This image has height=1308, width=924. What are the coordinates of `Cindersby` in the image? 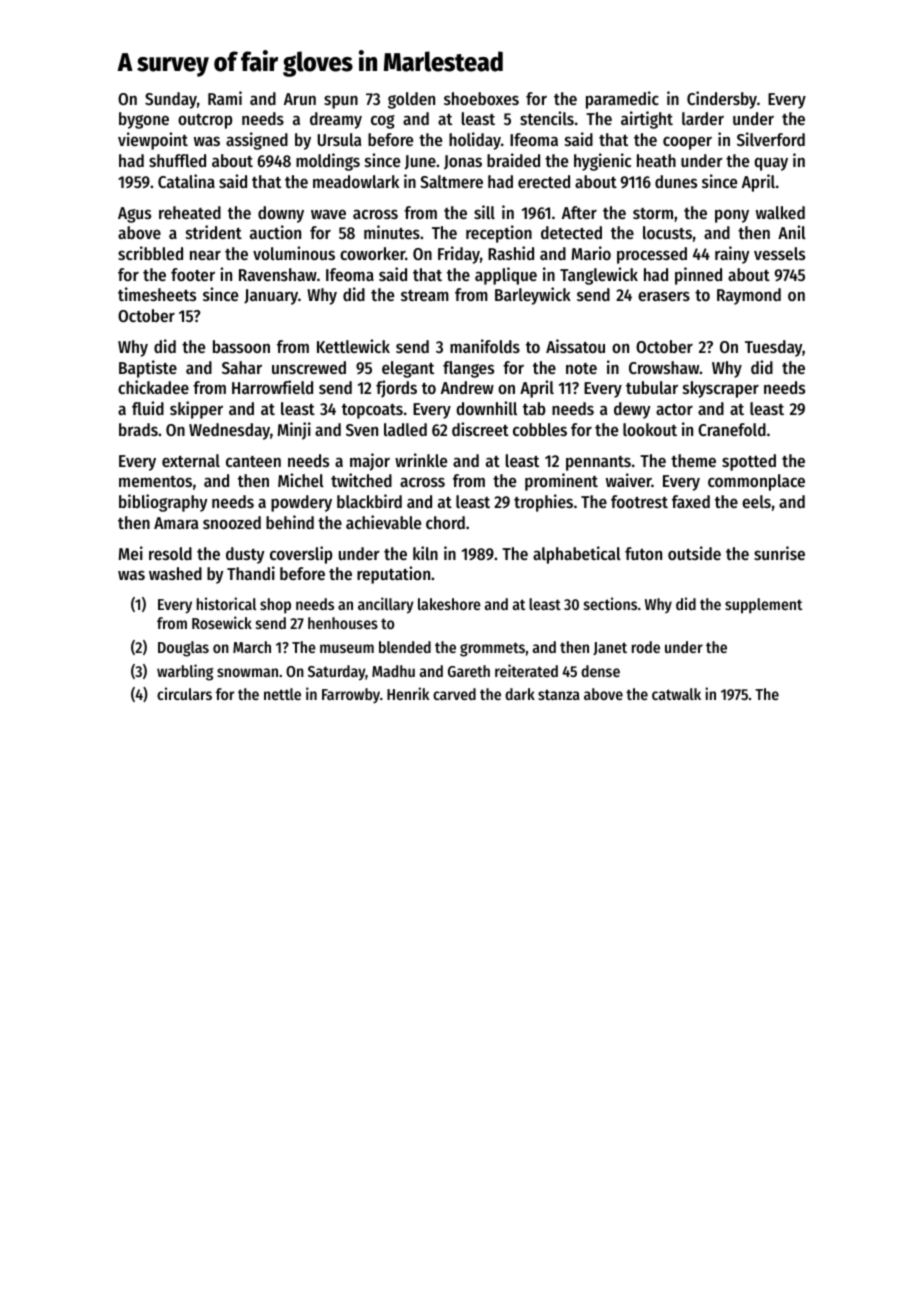 It's located at (722, 100).
